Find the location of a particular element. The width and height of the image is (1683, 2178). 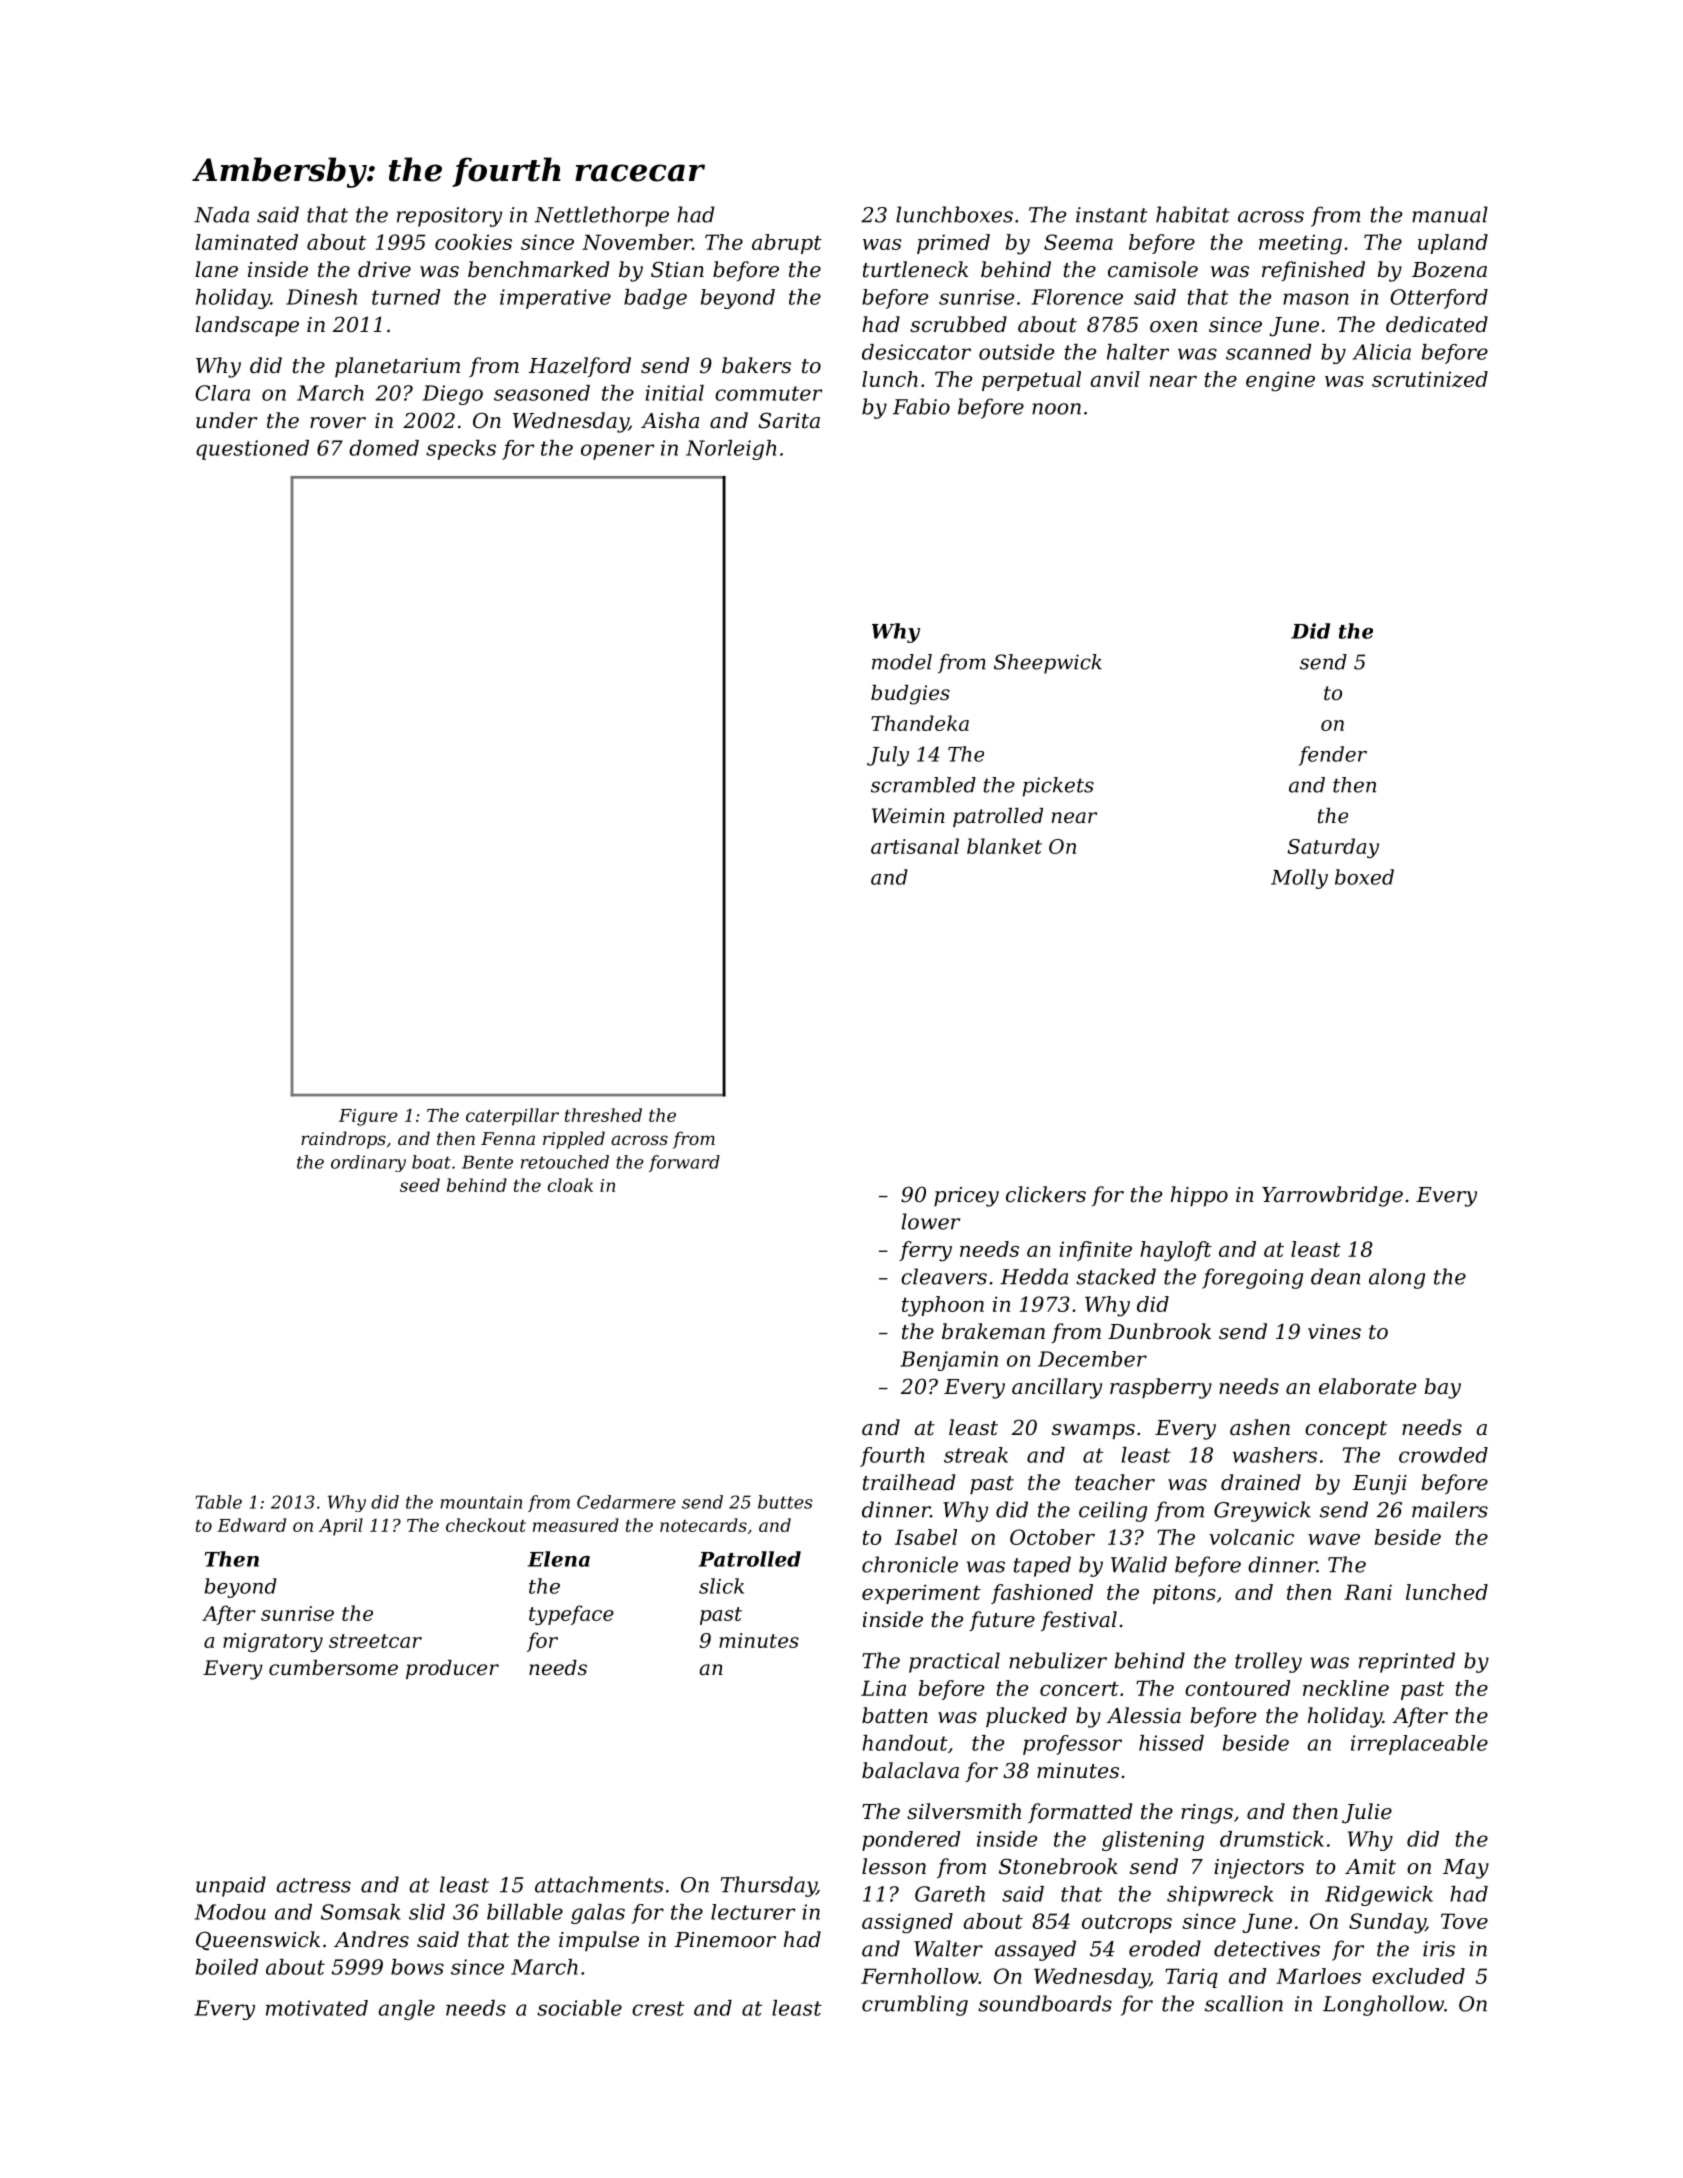

instant is located at coordinates (1112, 215).
